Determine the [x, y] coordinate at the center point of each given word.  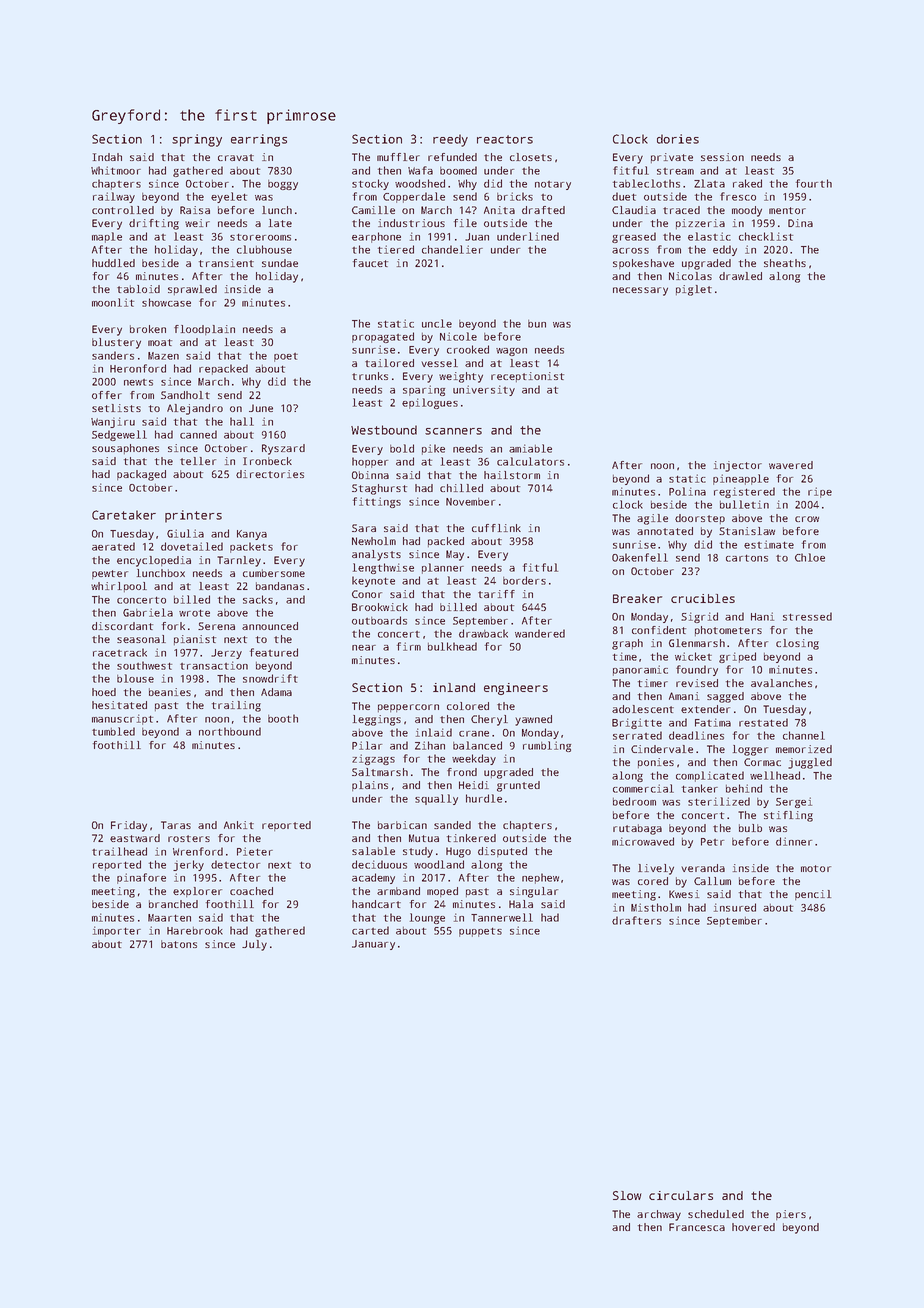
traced [681, 210]
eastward [135, 838]
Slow [627, 1195]
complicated [710, 776]
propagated [383, 337]
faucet [370, 263]
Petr [712, 842]
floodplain [204, 330]
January [373, 945]
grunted [518, 786]
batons [179, 944]
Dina [800, 223]
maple [107, 237]
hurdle [484, 798]
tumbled [113, 731]
